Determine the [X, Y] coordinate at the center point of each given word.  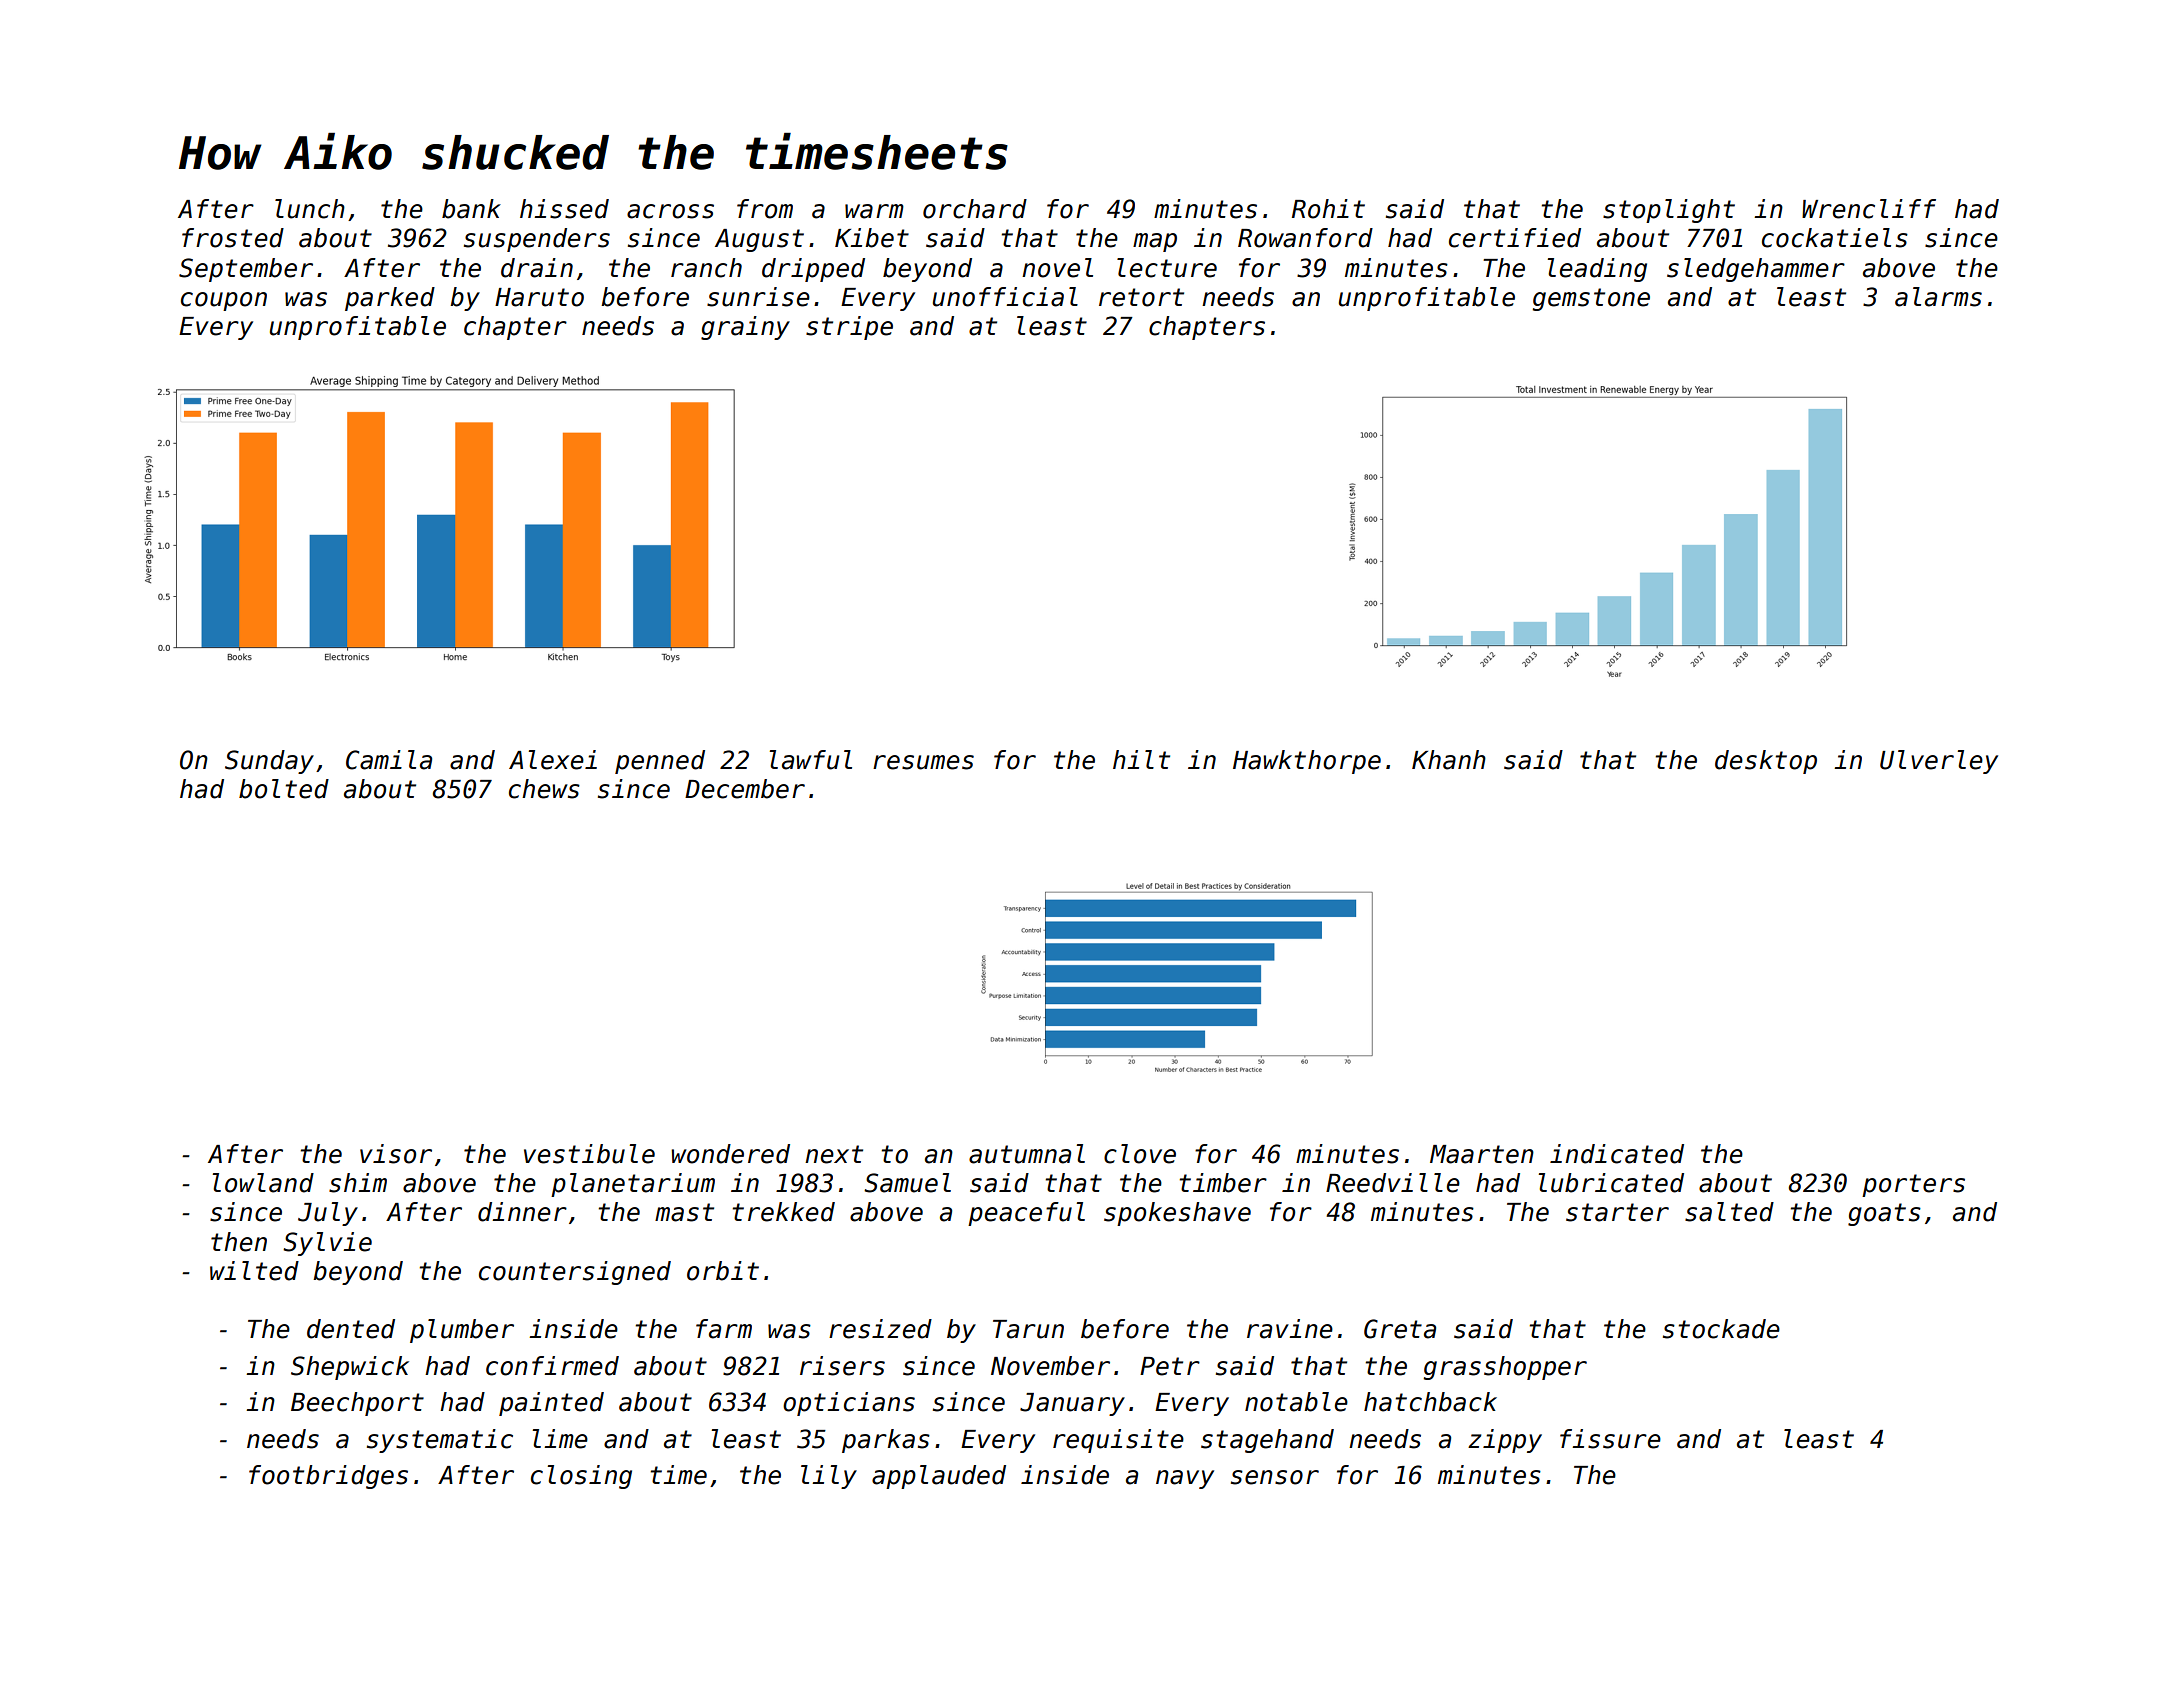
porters [1913, 1185]
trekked [784, 1212]
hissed [564, 209]
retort [1141, 297]
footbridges [328, 1477]
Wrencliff [1869, 209]
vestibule [589, 1154]
